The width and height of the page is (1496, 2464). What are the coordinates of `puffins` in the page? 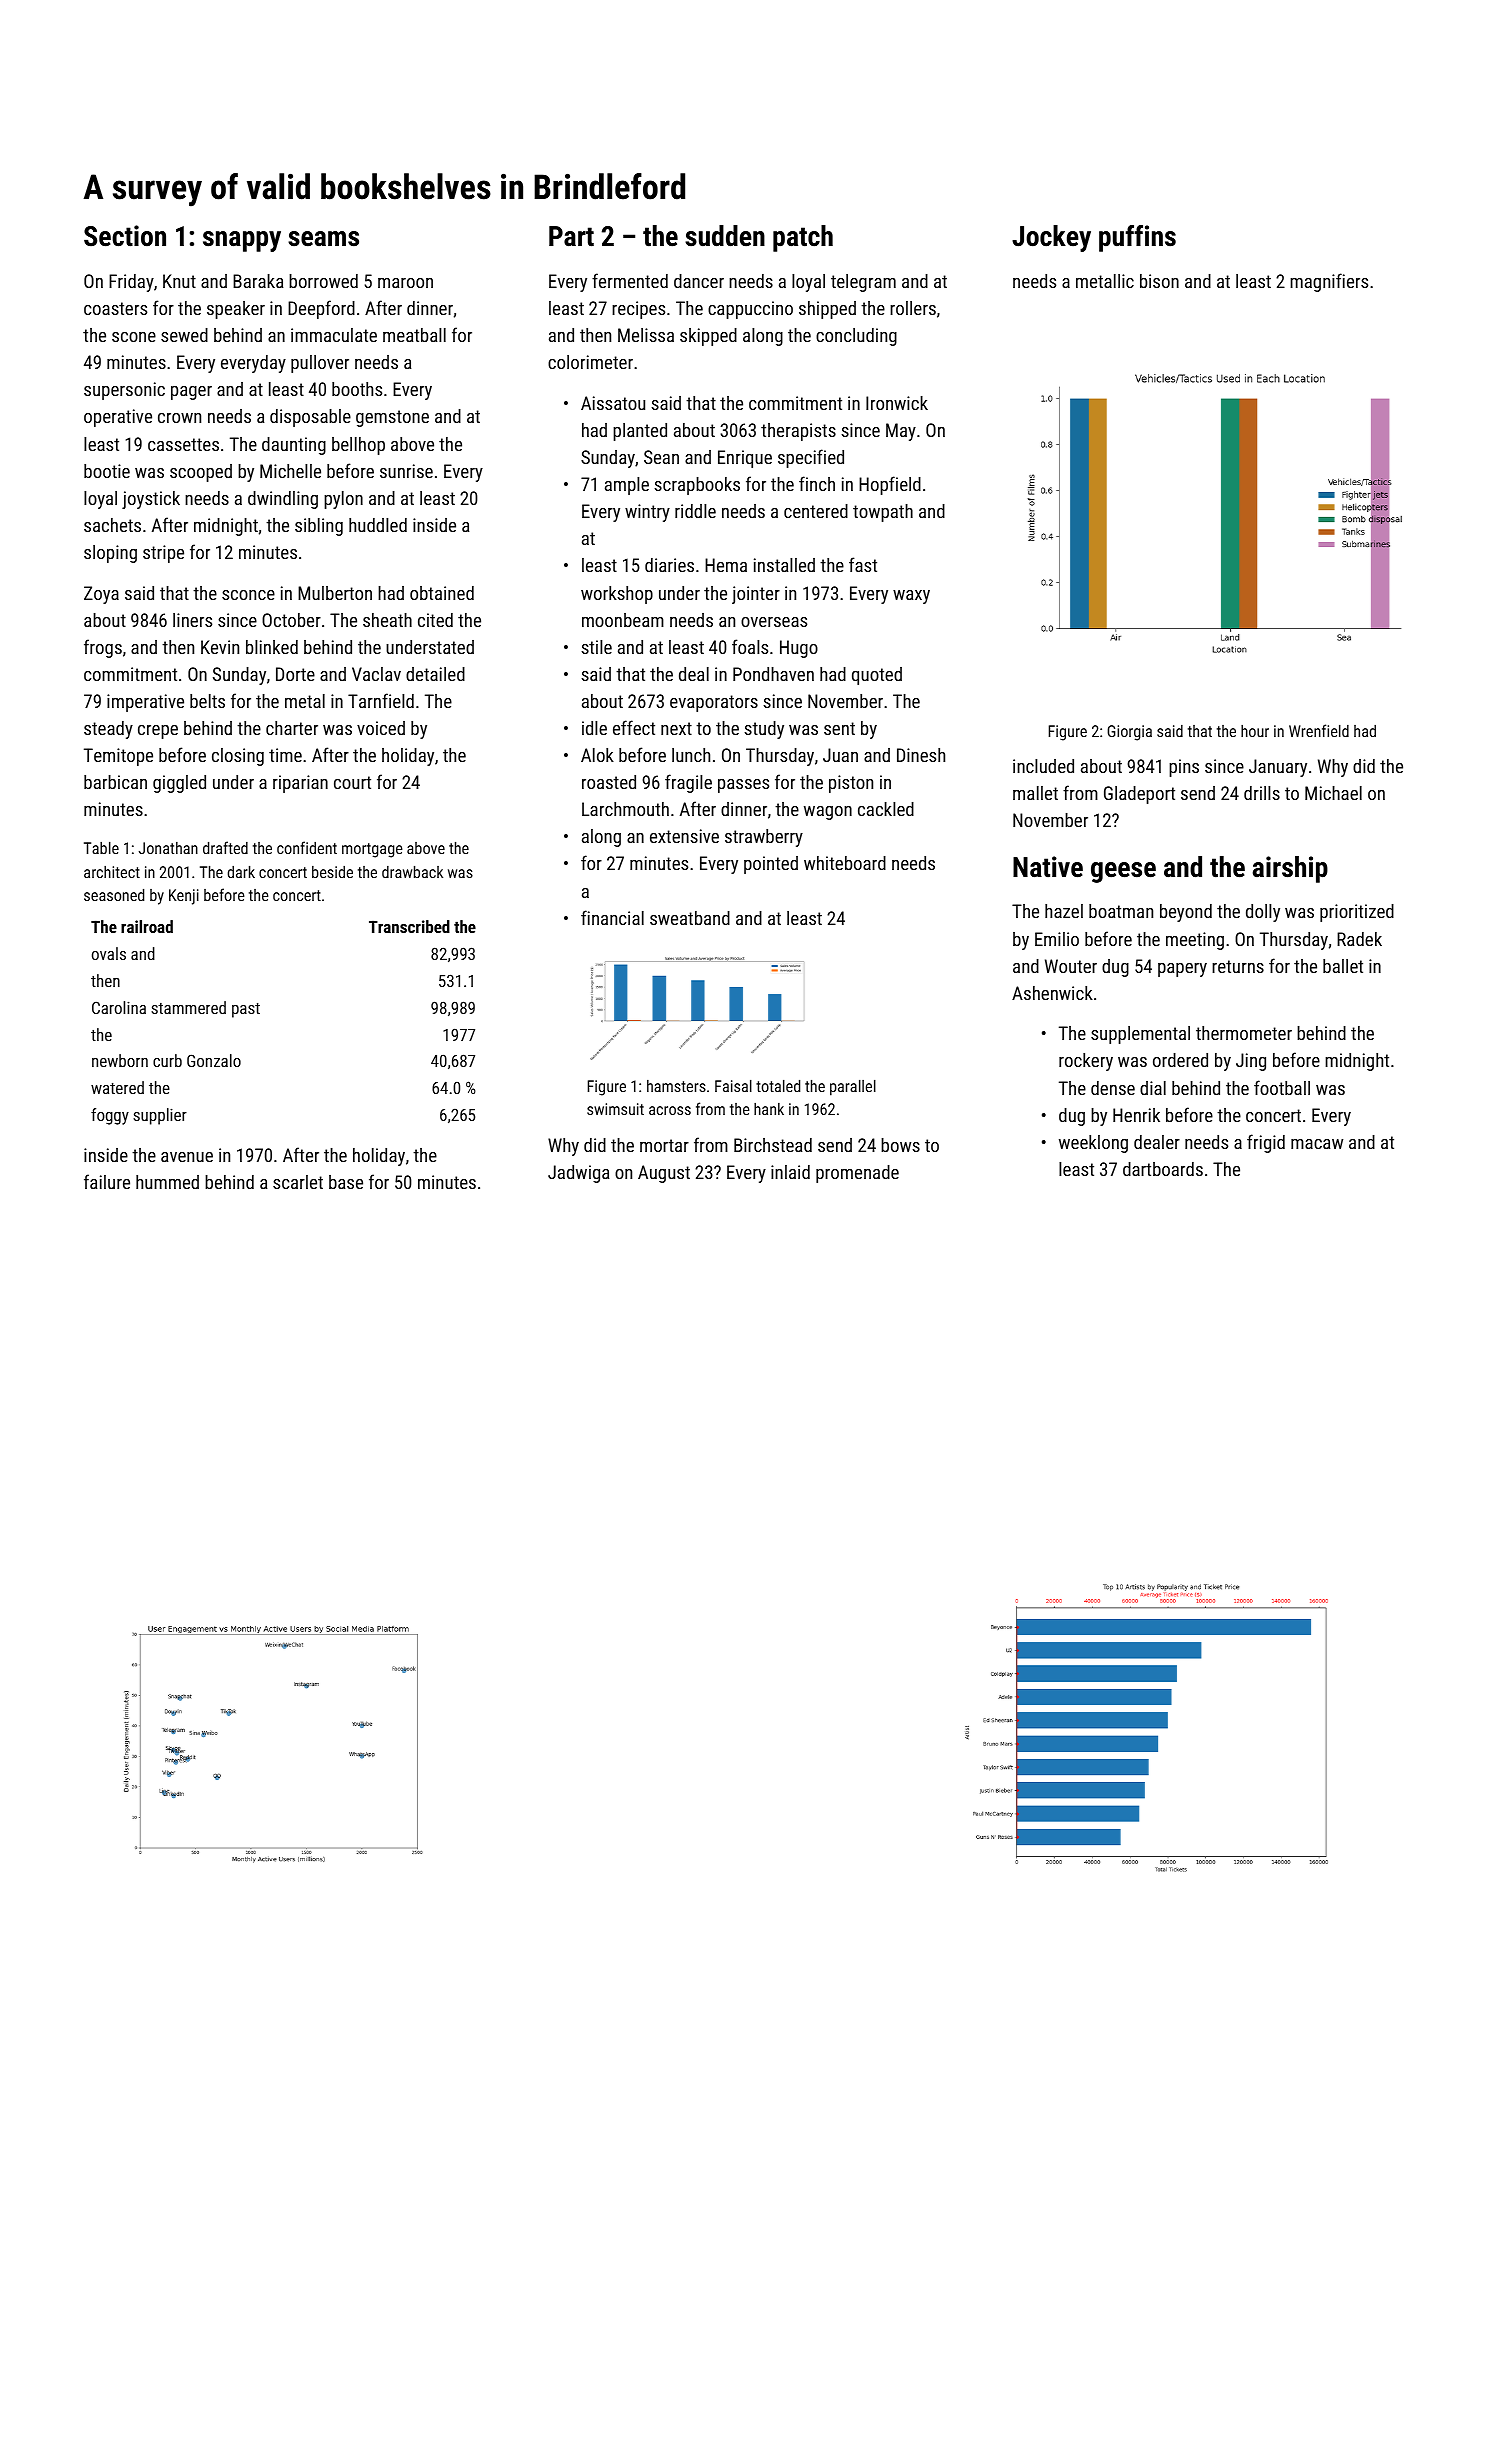 It's located at (1137, 238).
